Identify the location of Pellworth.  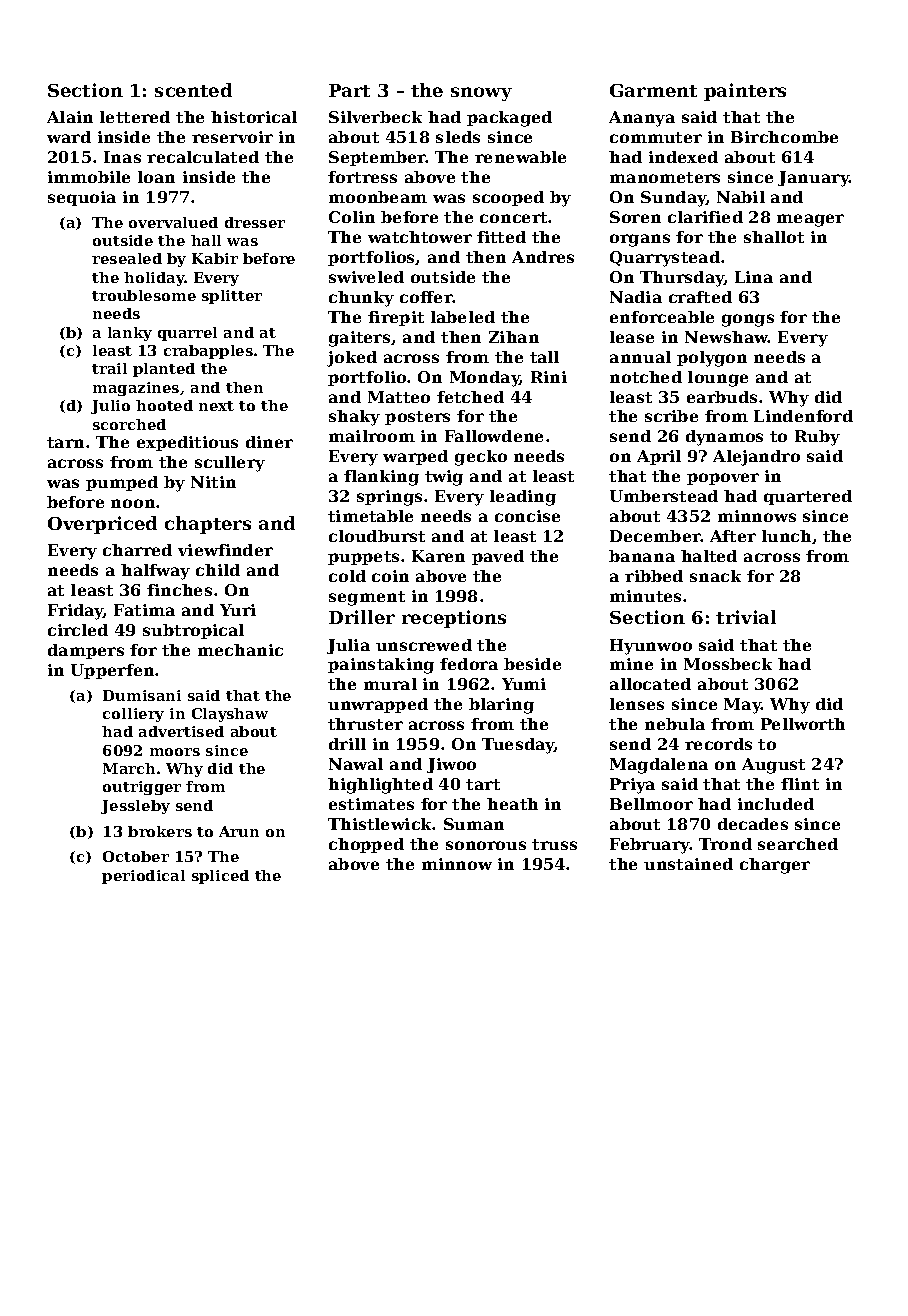
(803, 724).
